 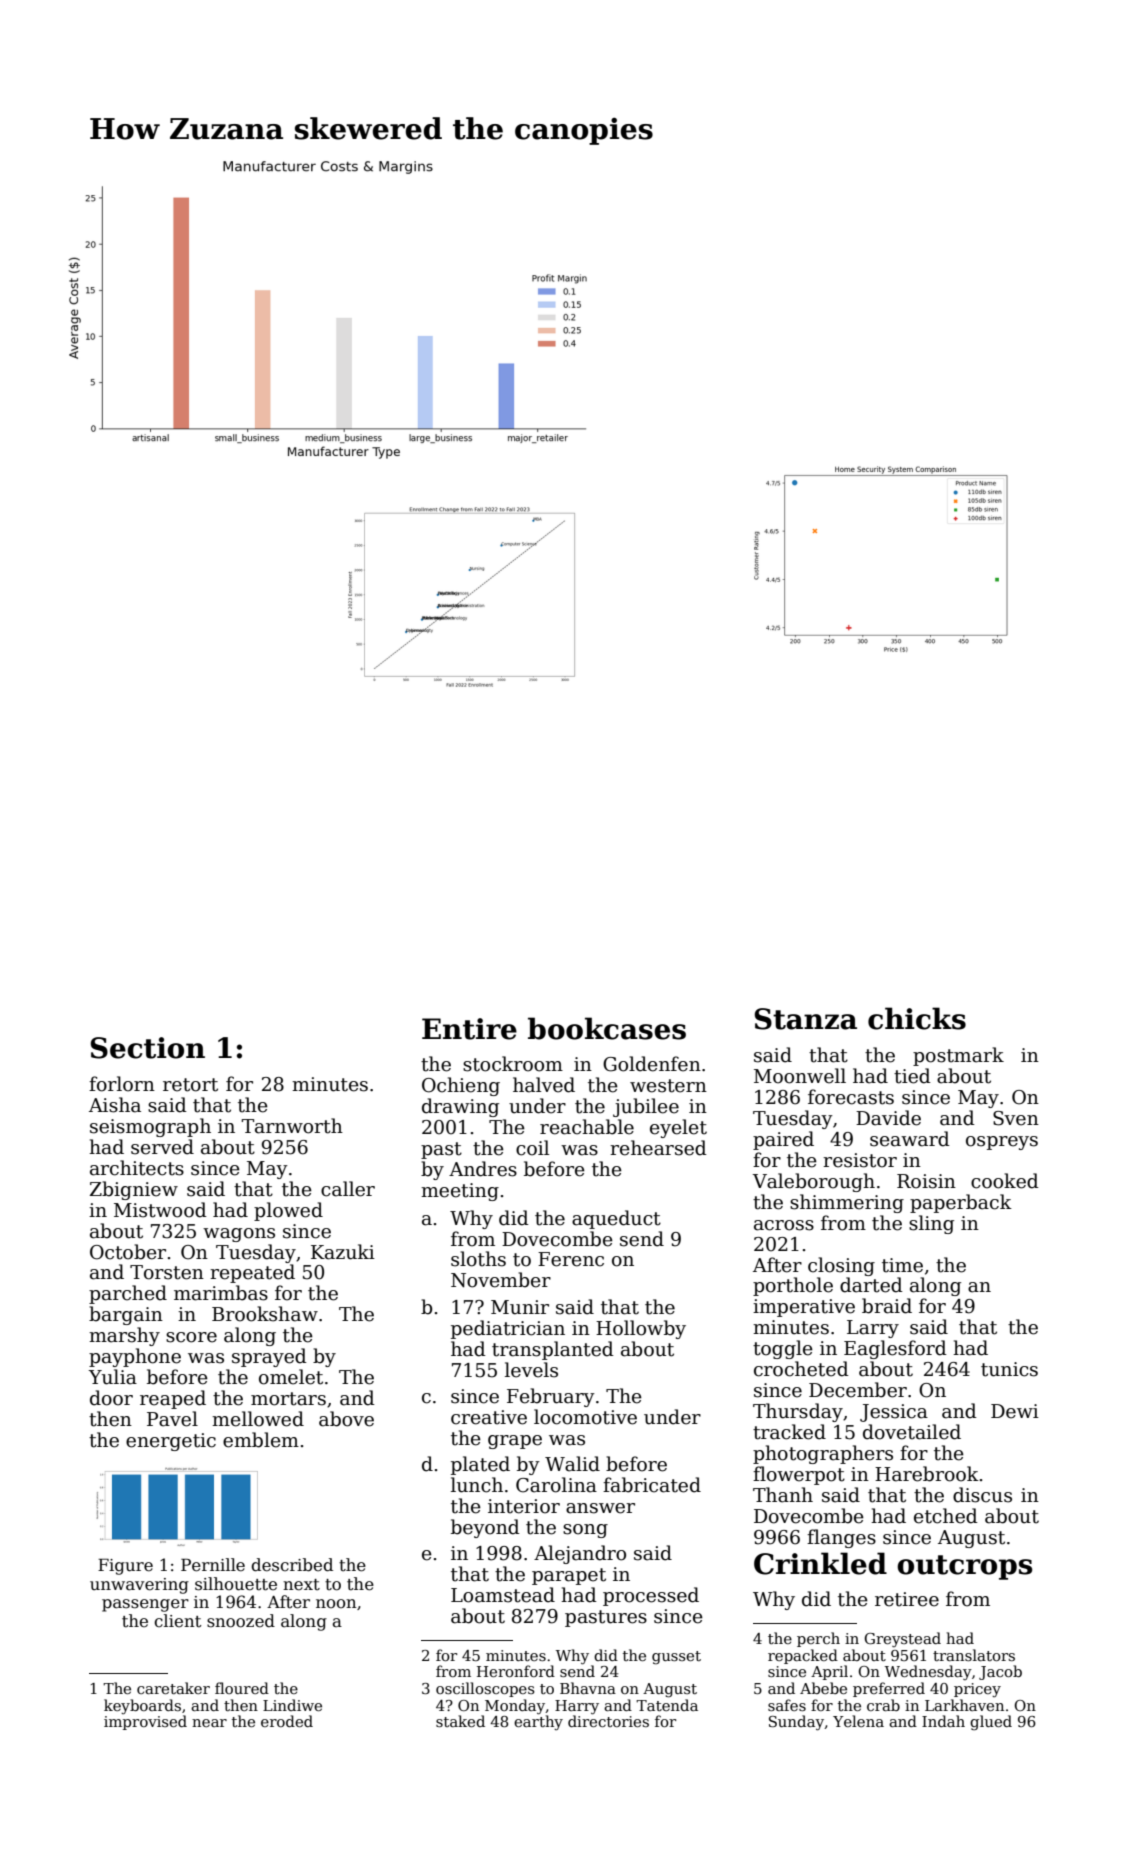 What do you see at coordinates (242, 1688) in the document?
I see `floured` at bounding box center [242, 1688].
